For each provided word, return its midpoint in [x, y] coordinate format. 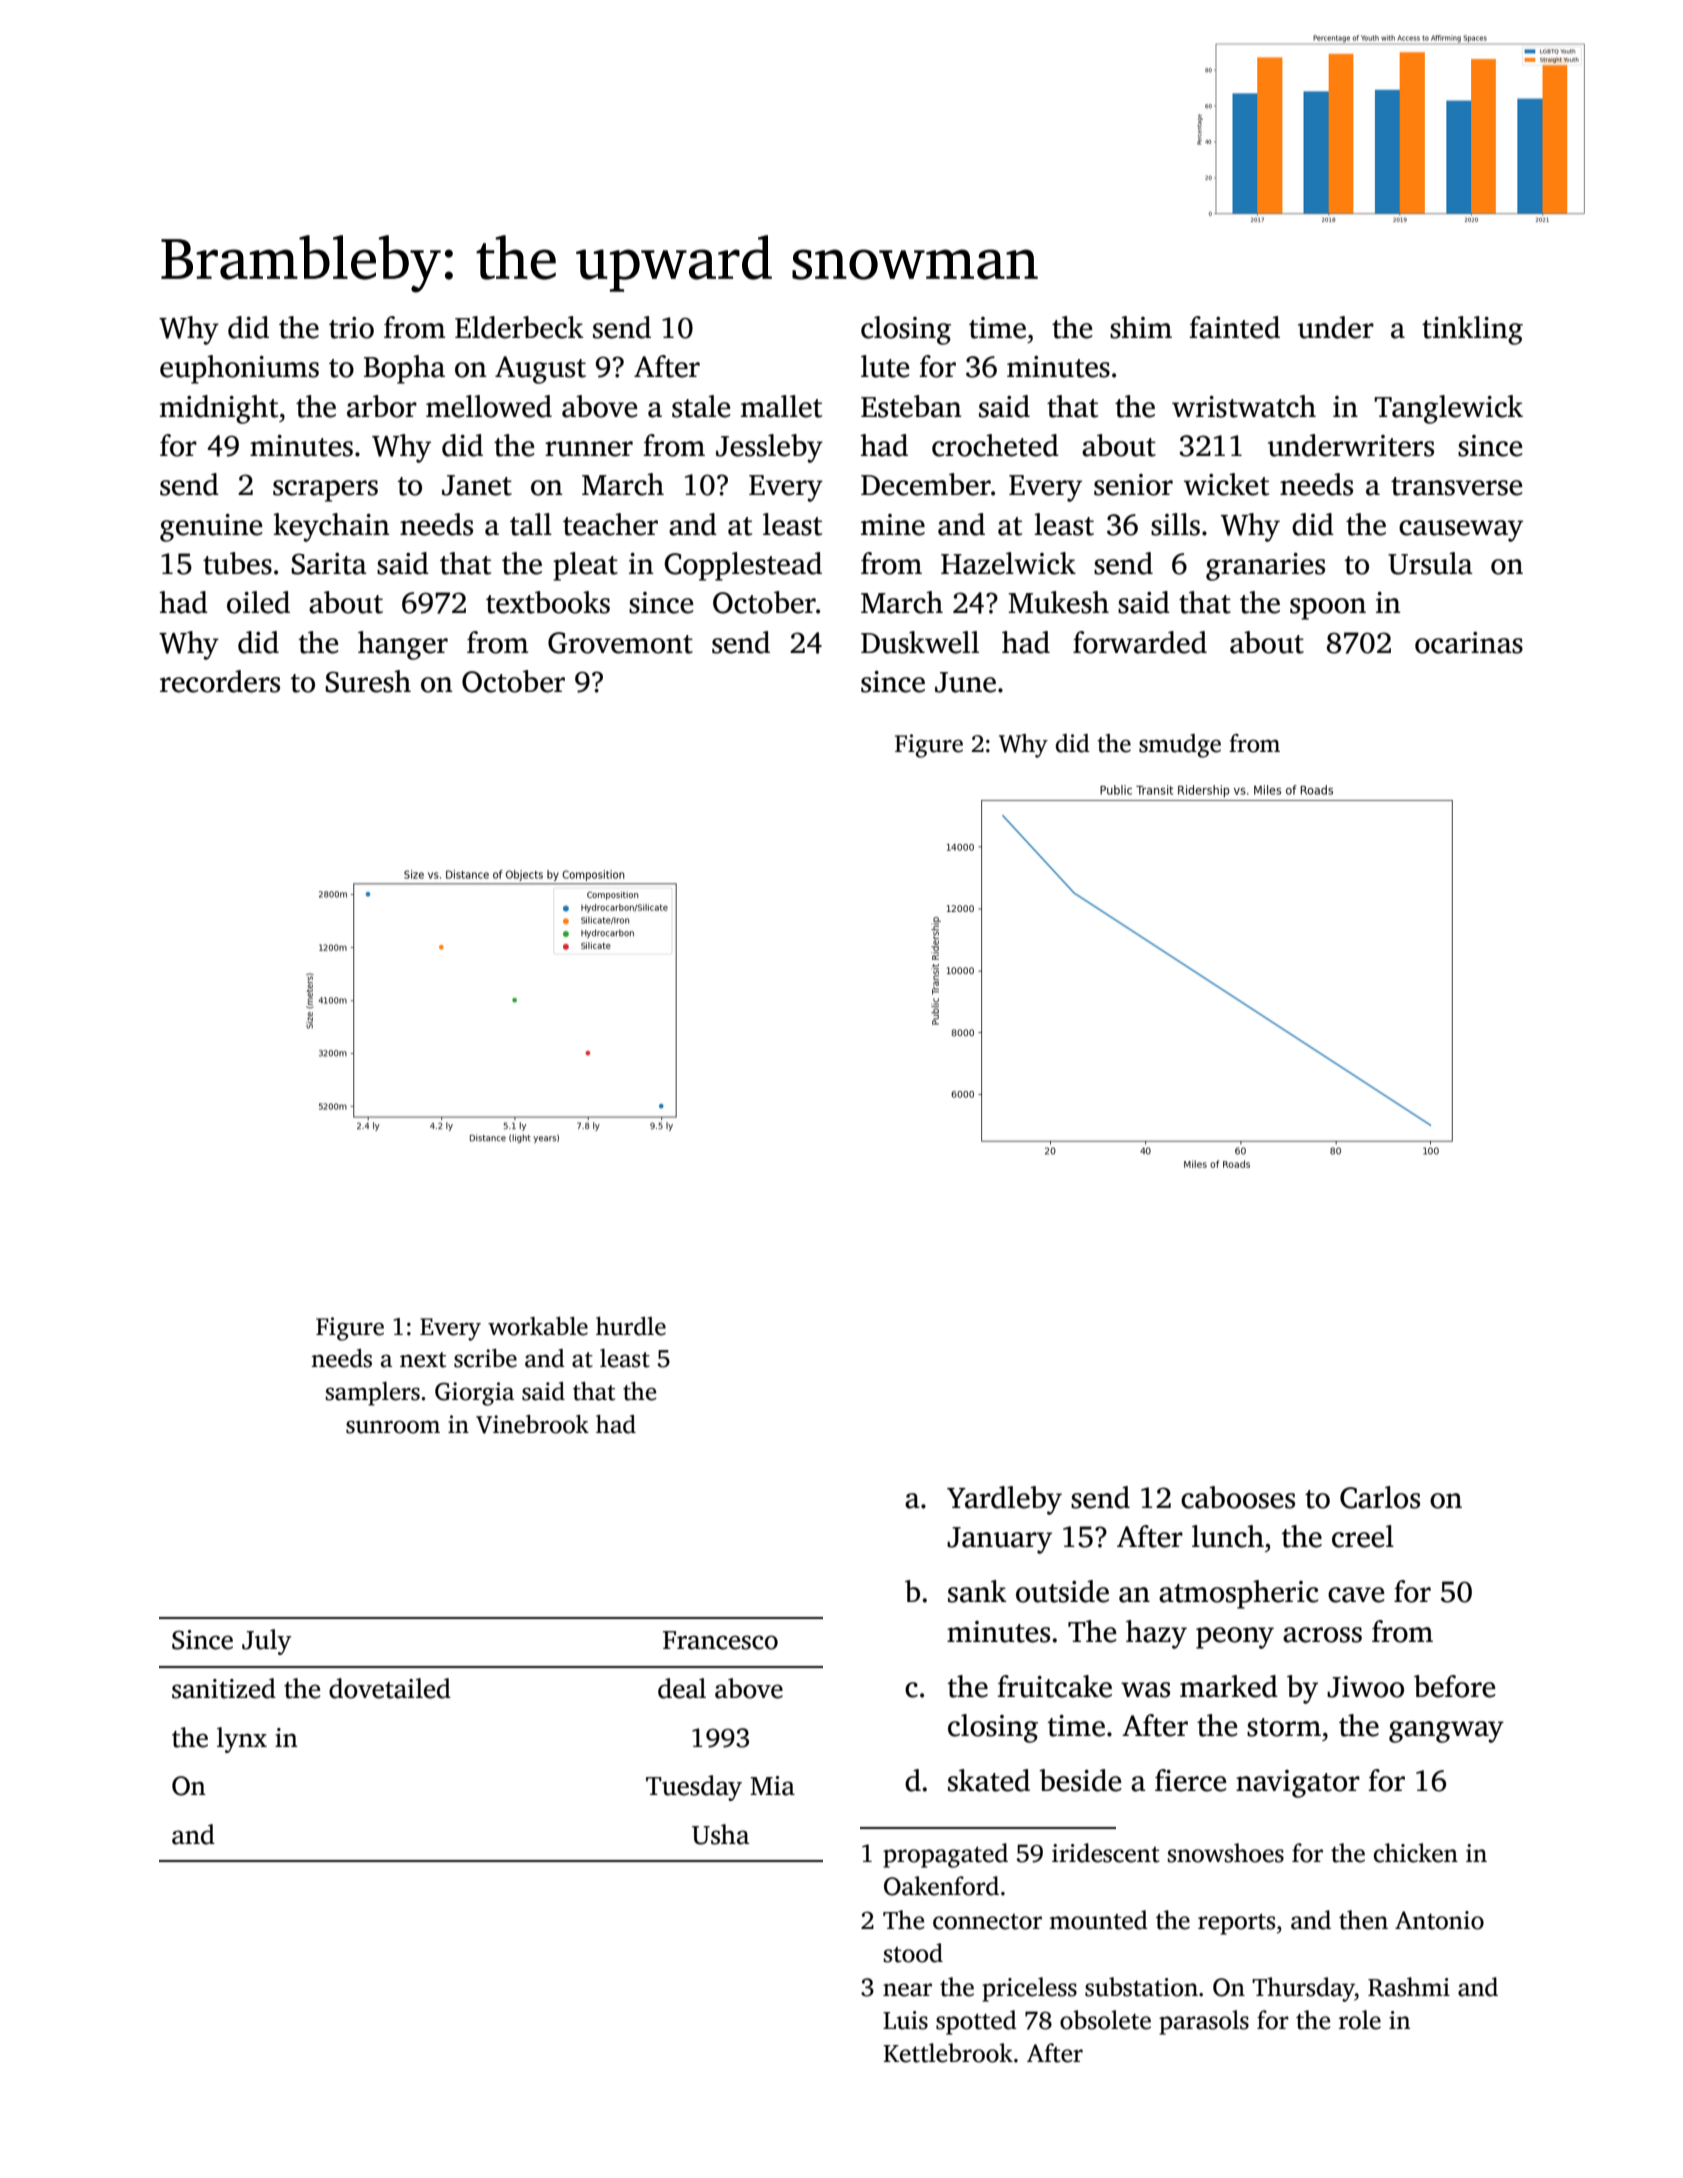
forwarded [1140, 642]
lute [885, 366]
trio [351, 328]
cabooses [1238, 1497]
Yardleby [1004, 1500]
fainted [1235, 327]
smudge [1180, 746]
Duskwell [920, 642]
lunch [1228, 1536]
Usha [720, 1834]
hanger [403, 645]
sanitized [224, 1688]
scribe [485, 1358]
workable [538, 1326]
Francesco [720, 1640]
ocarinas [1469, 643]
